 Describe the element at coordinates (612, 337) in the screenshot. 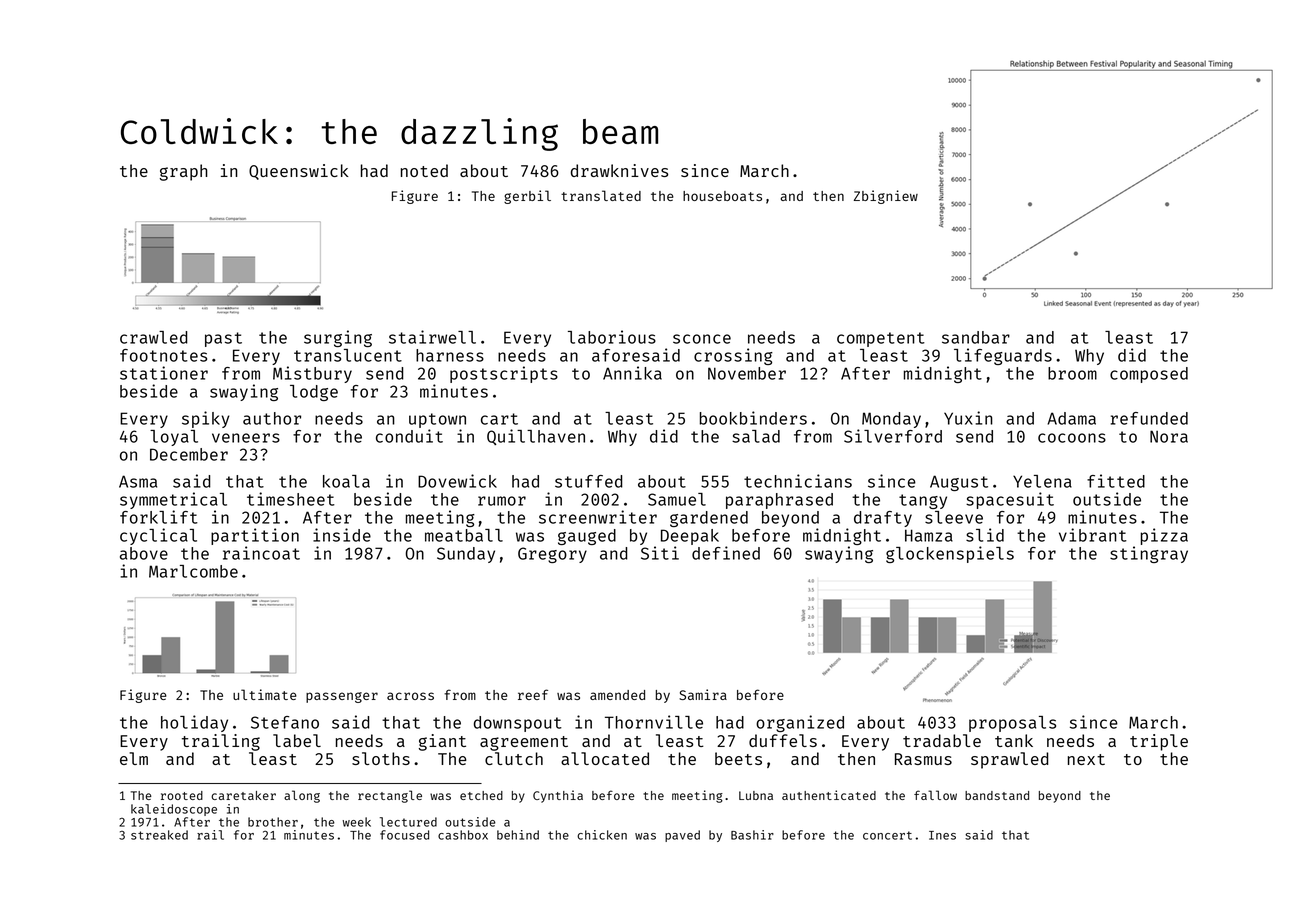

I see `laborious` at that location.
